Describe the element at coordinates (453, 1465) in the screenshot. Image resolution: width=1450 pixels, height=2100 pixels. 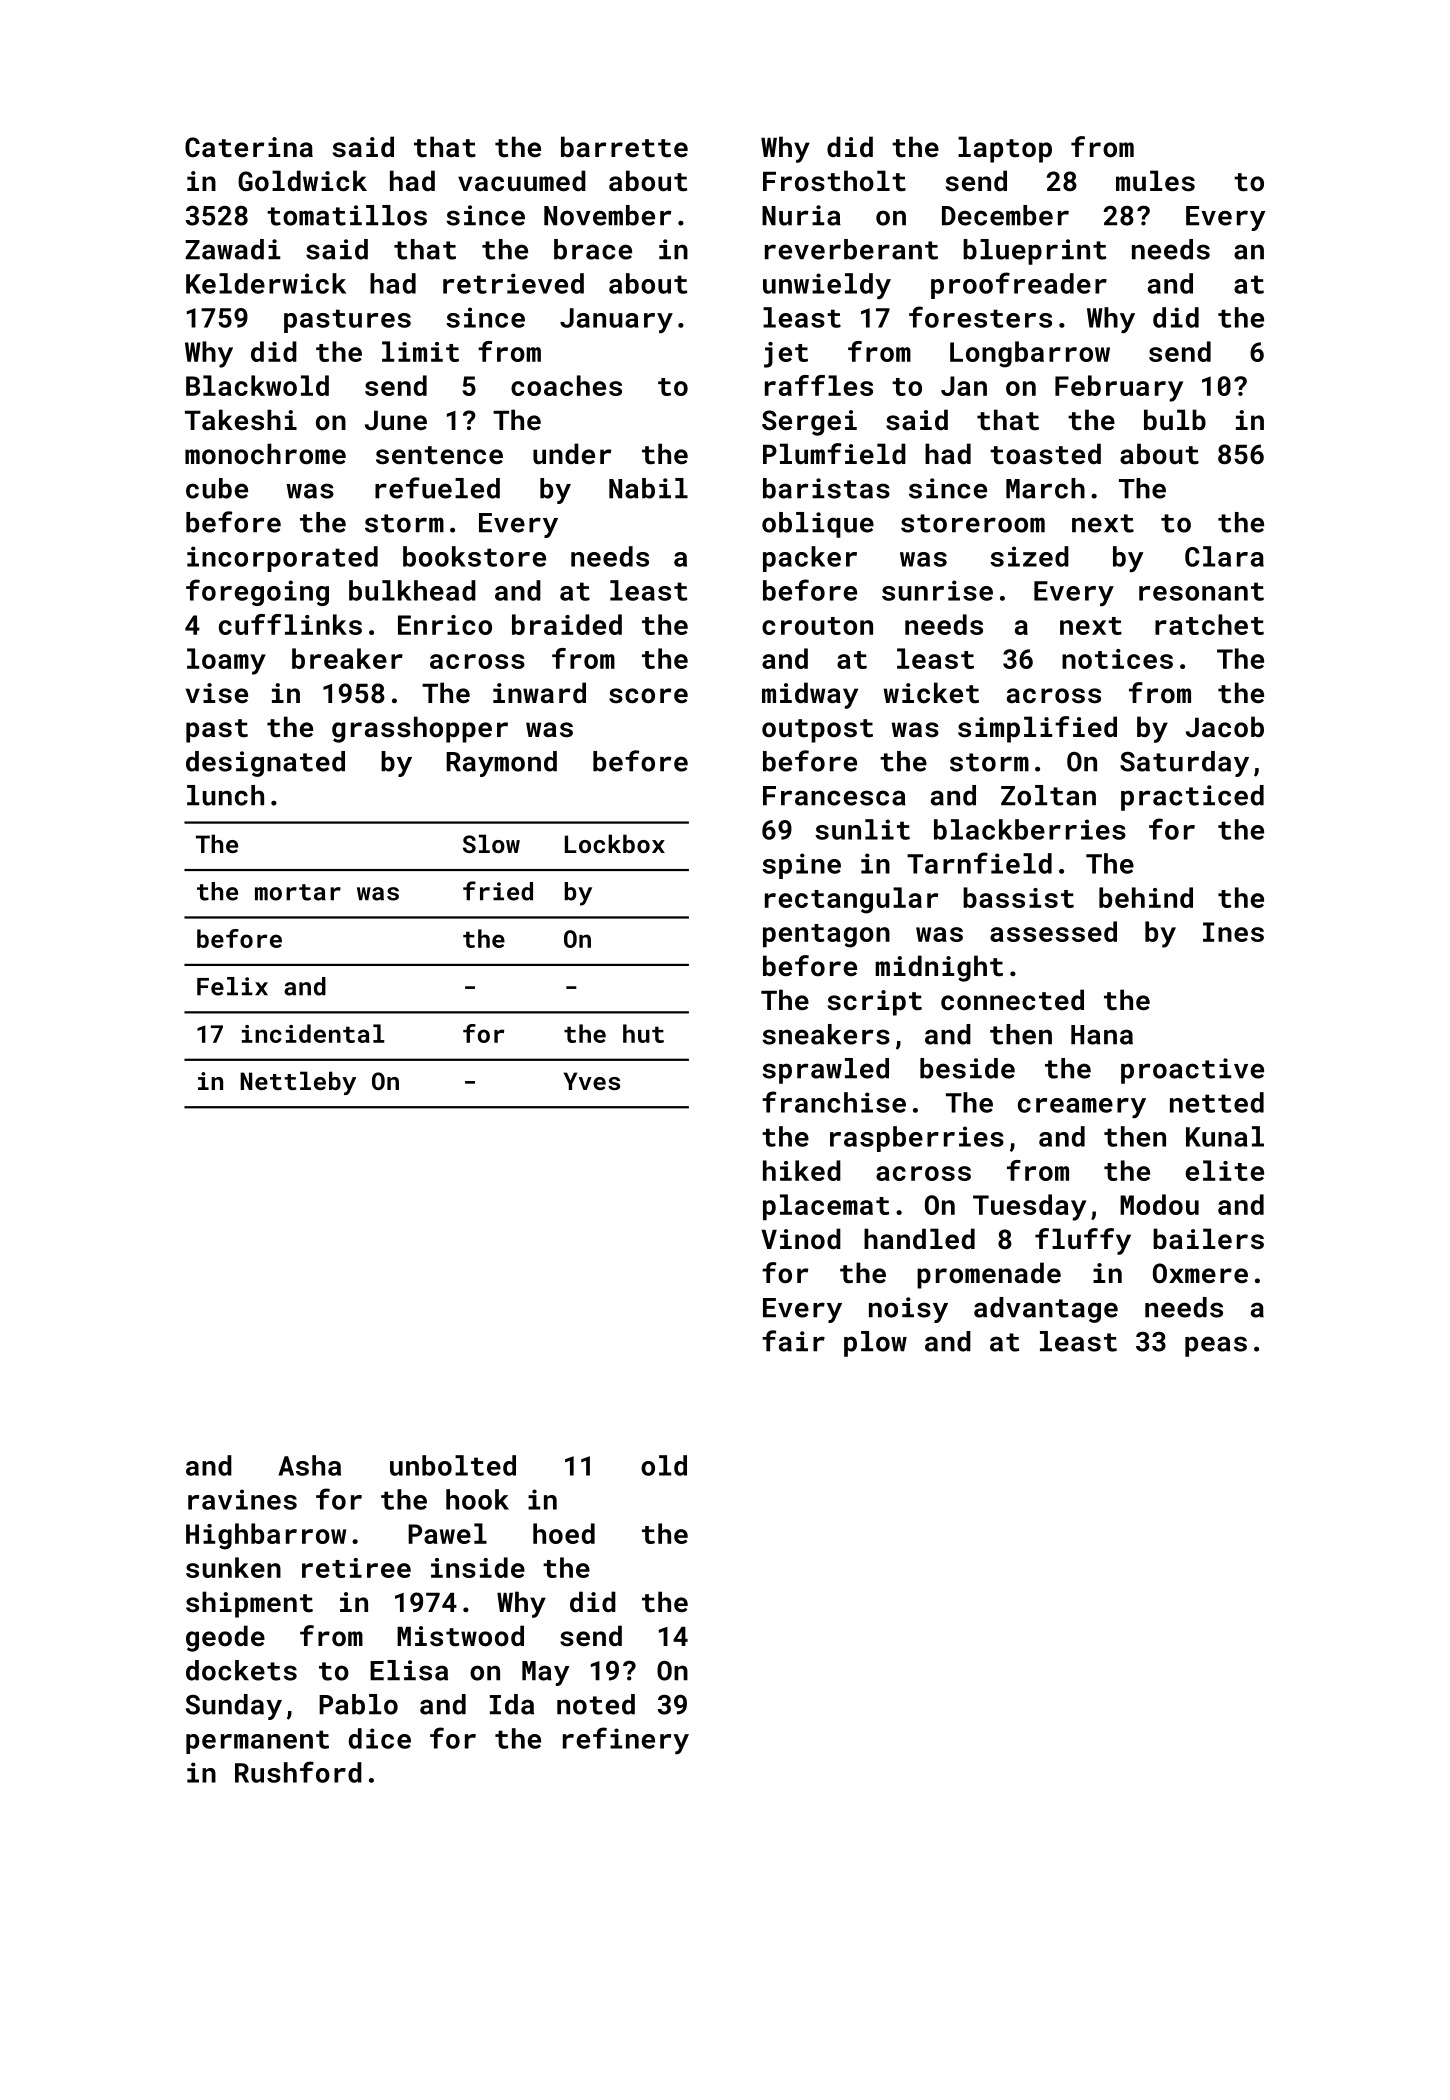
I see `unbolted` at that location.
